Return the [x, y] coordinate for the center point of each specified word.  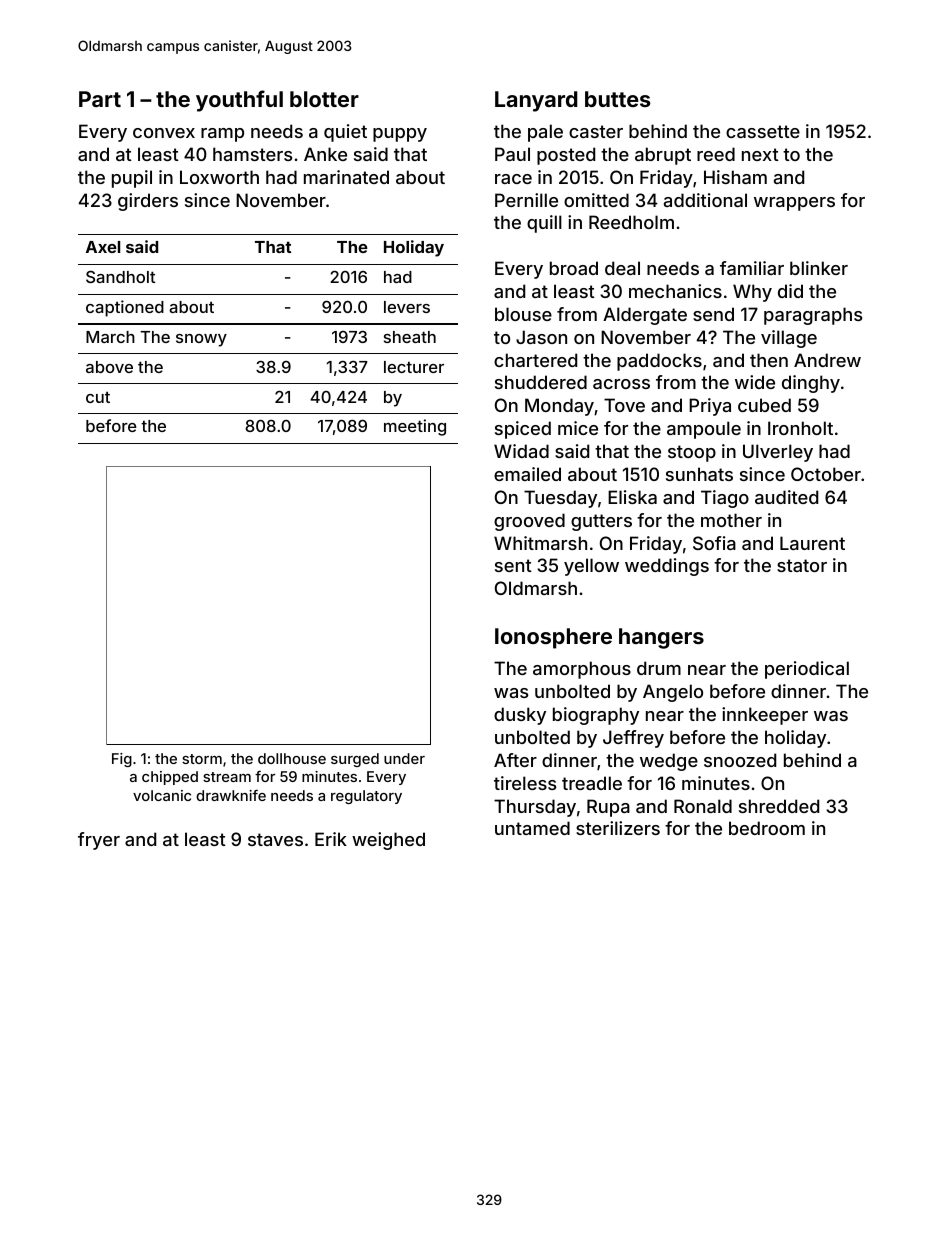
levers [407, 307]
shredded [779, 806]
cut [98, 397]
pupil [132, 179]
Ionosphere [553, 638]
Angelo [673, 693]
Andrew [827, 360]
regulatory [366, 797]
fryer [99, 841]
